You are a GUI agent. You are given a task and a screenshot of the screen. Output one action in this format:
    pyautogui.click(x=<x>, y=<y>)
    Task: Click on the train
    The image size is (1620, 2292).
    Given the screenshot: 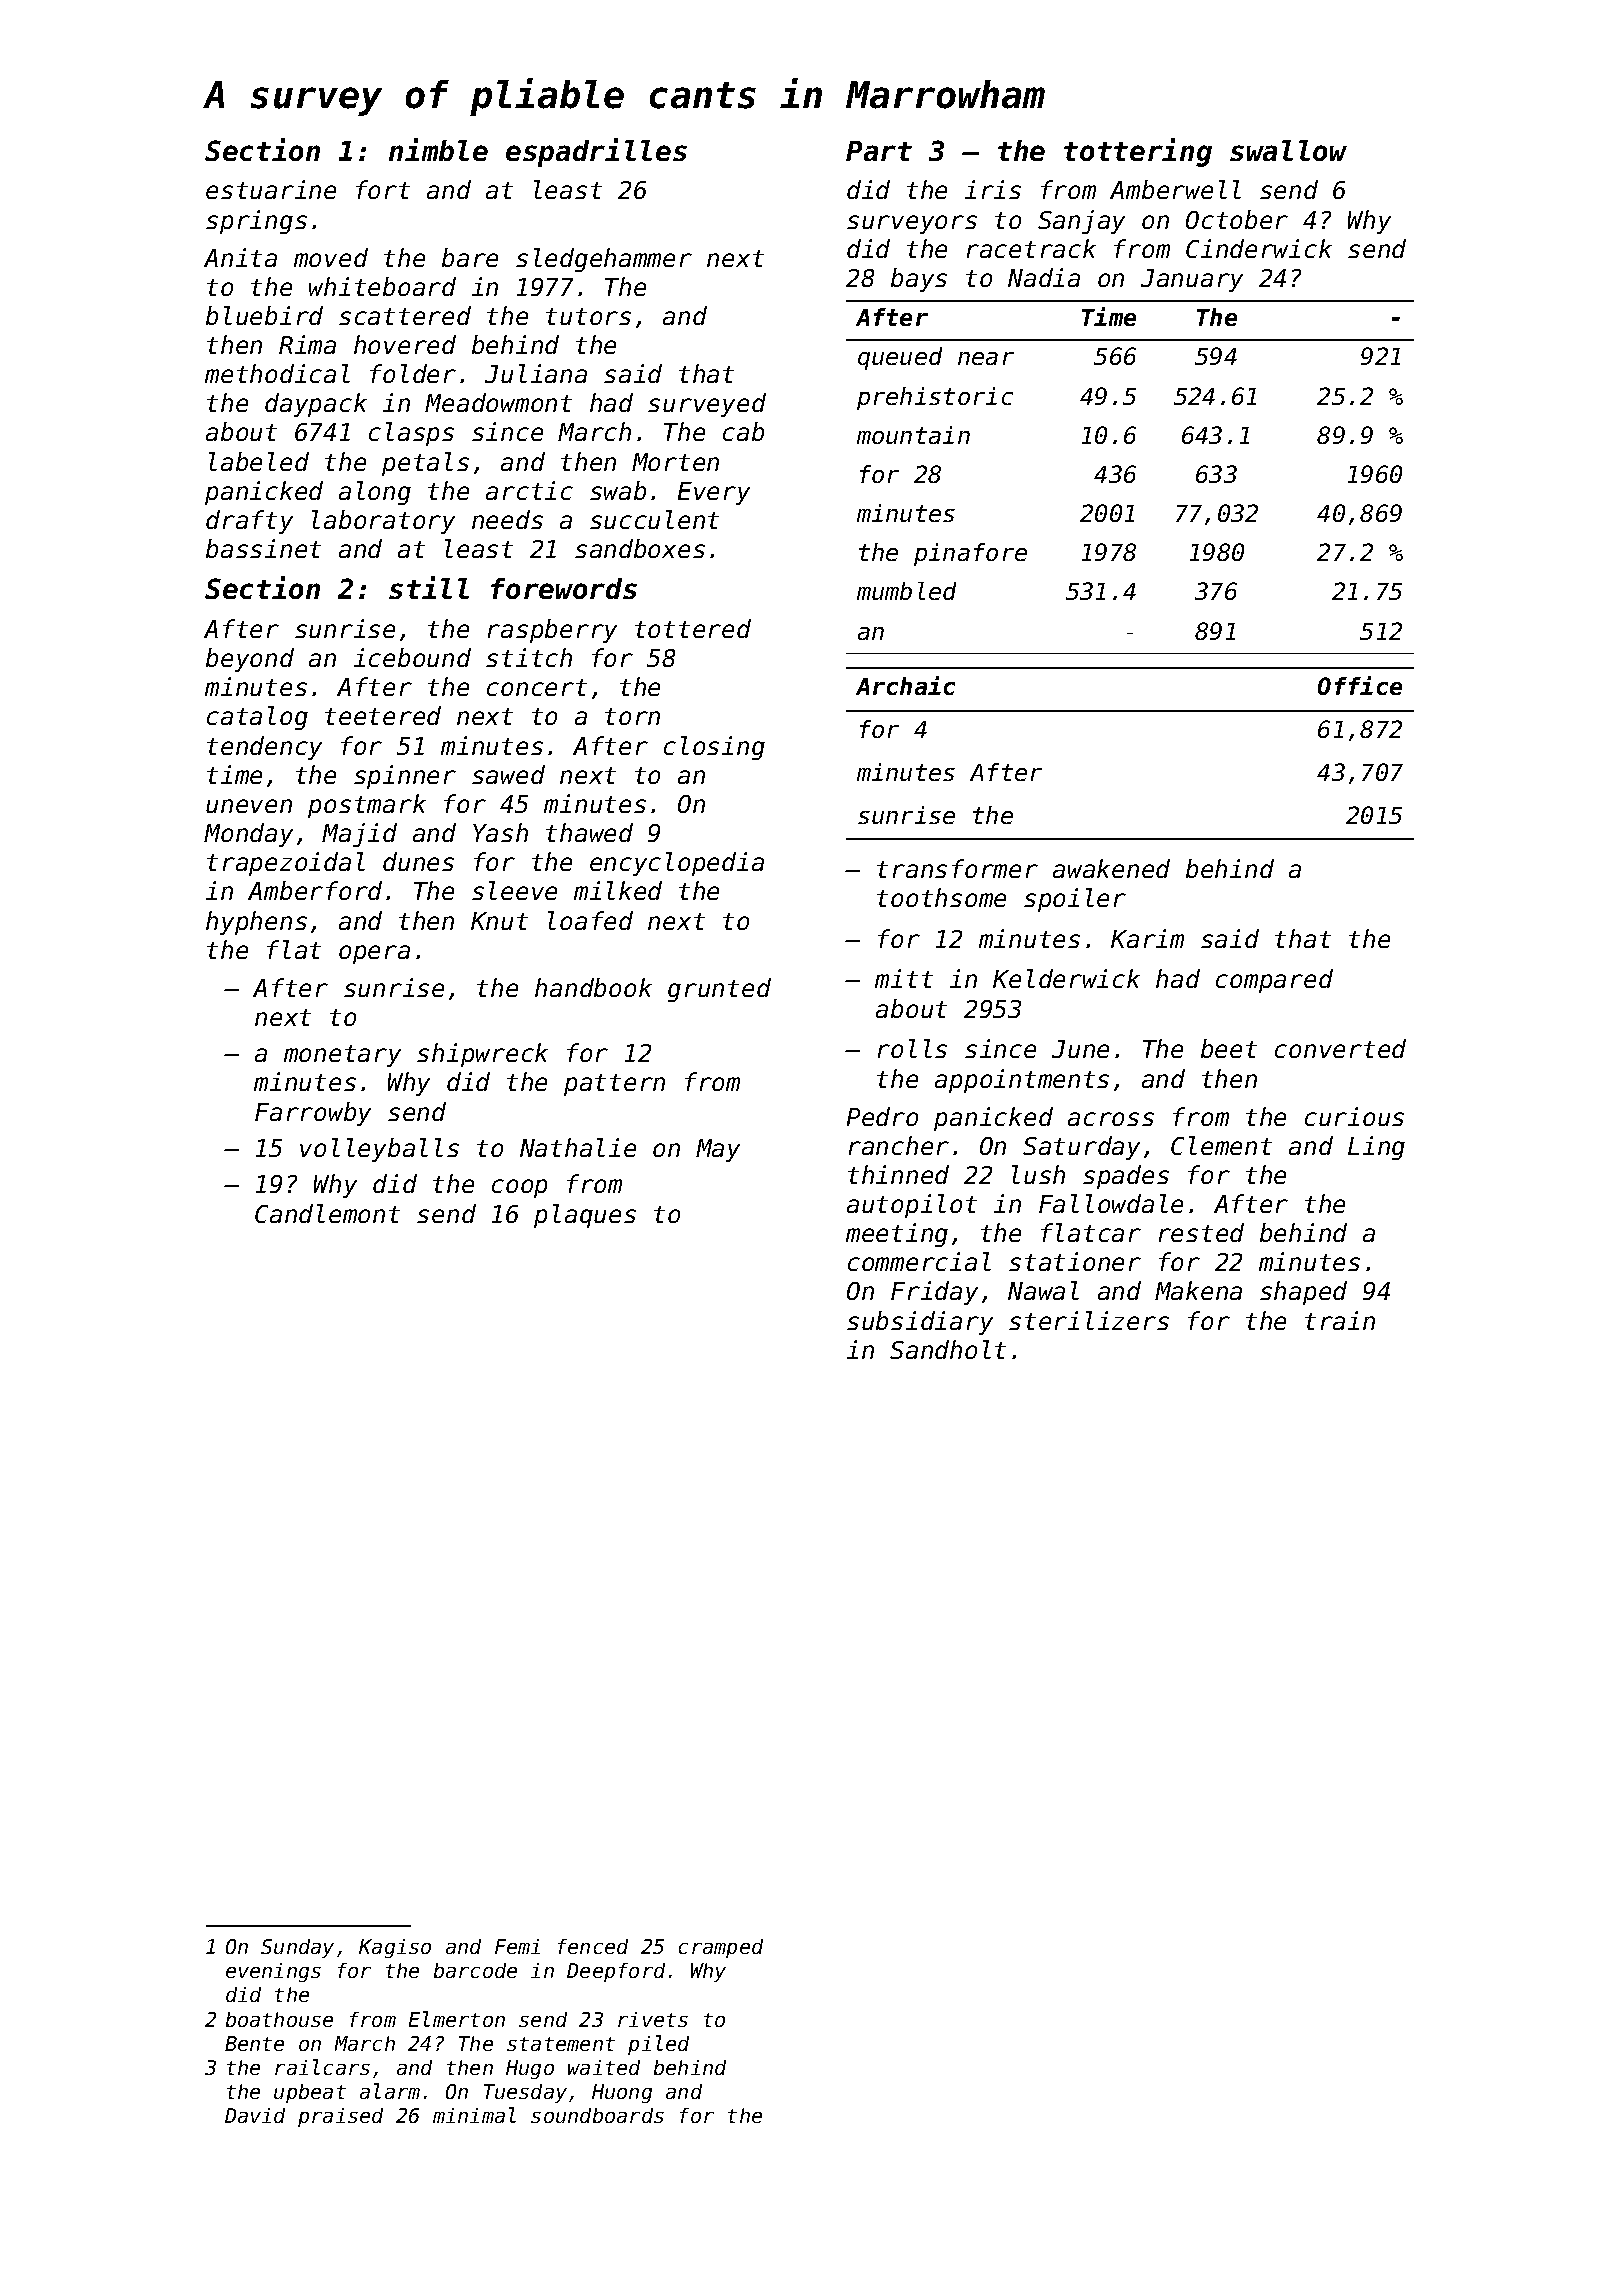 What is the action you would take?
    pyautogui.click(x=1340, y=1320)
